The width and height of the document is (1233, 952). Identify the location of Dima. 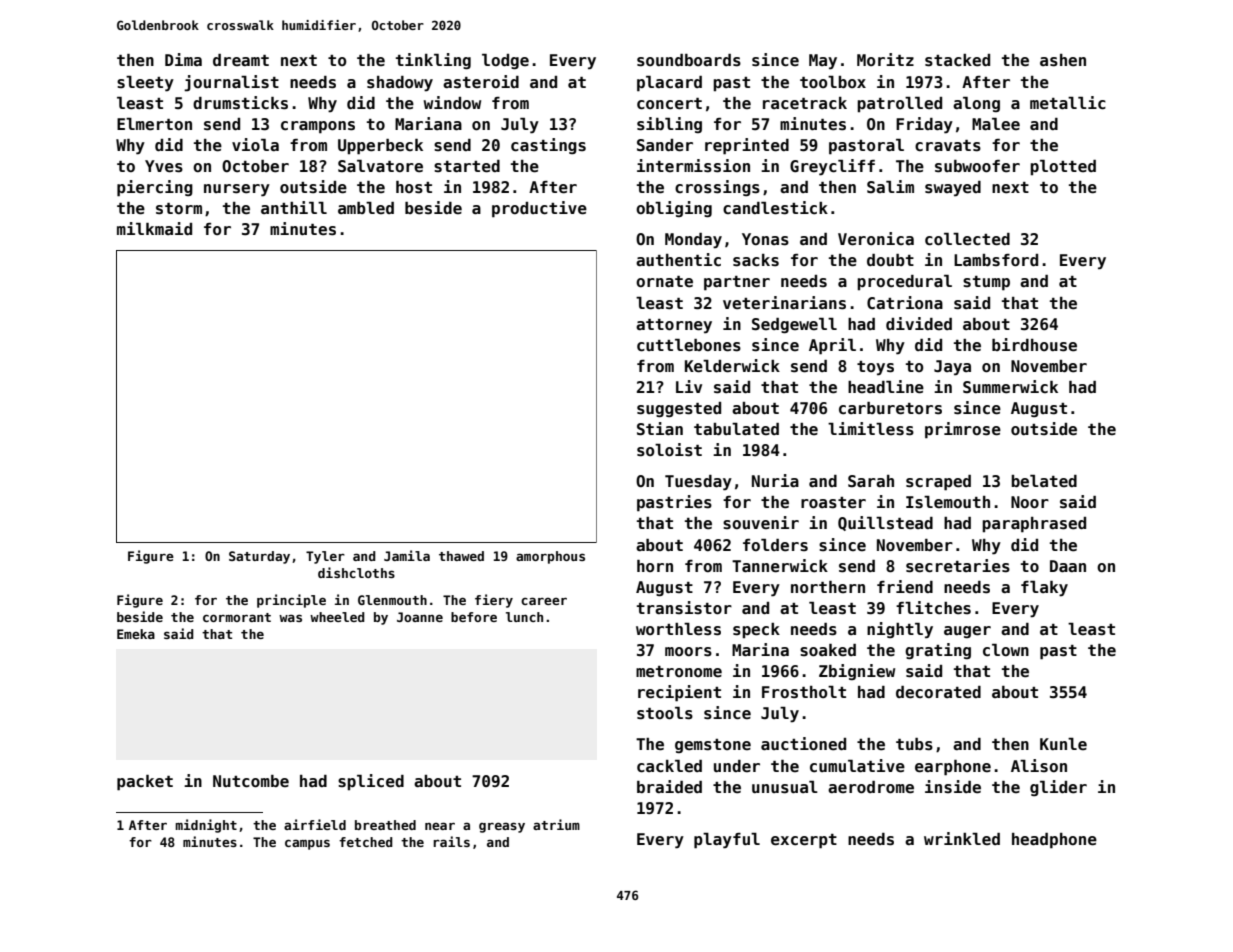
(183, 59).
